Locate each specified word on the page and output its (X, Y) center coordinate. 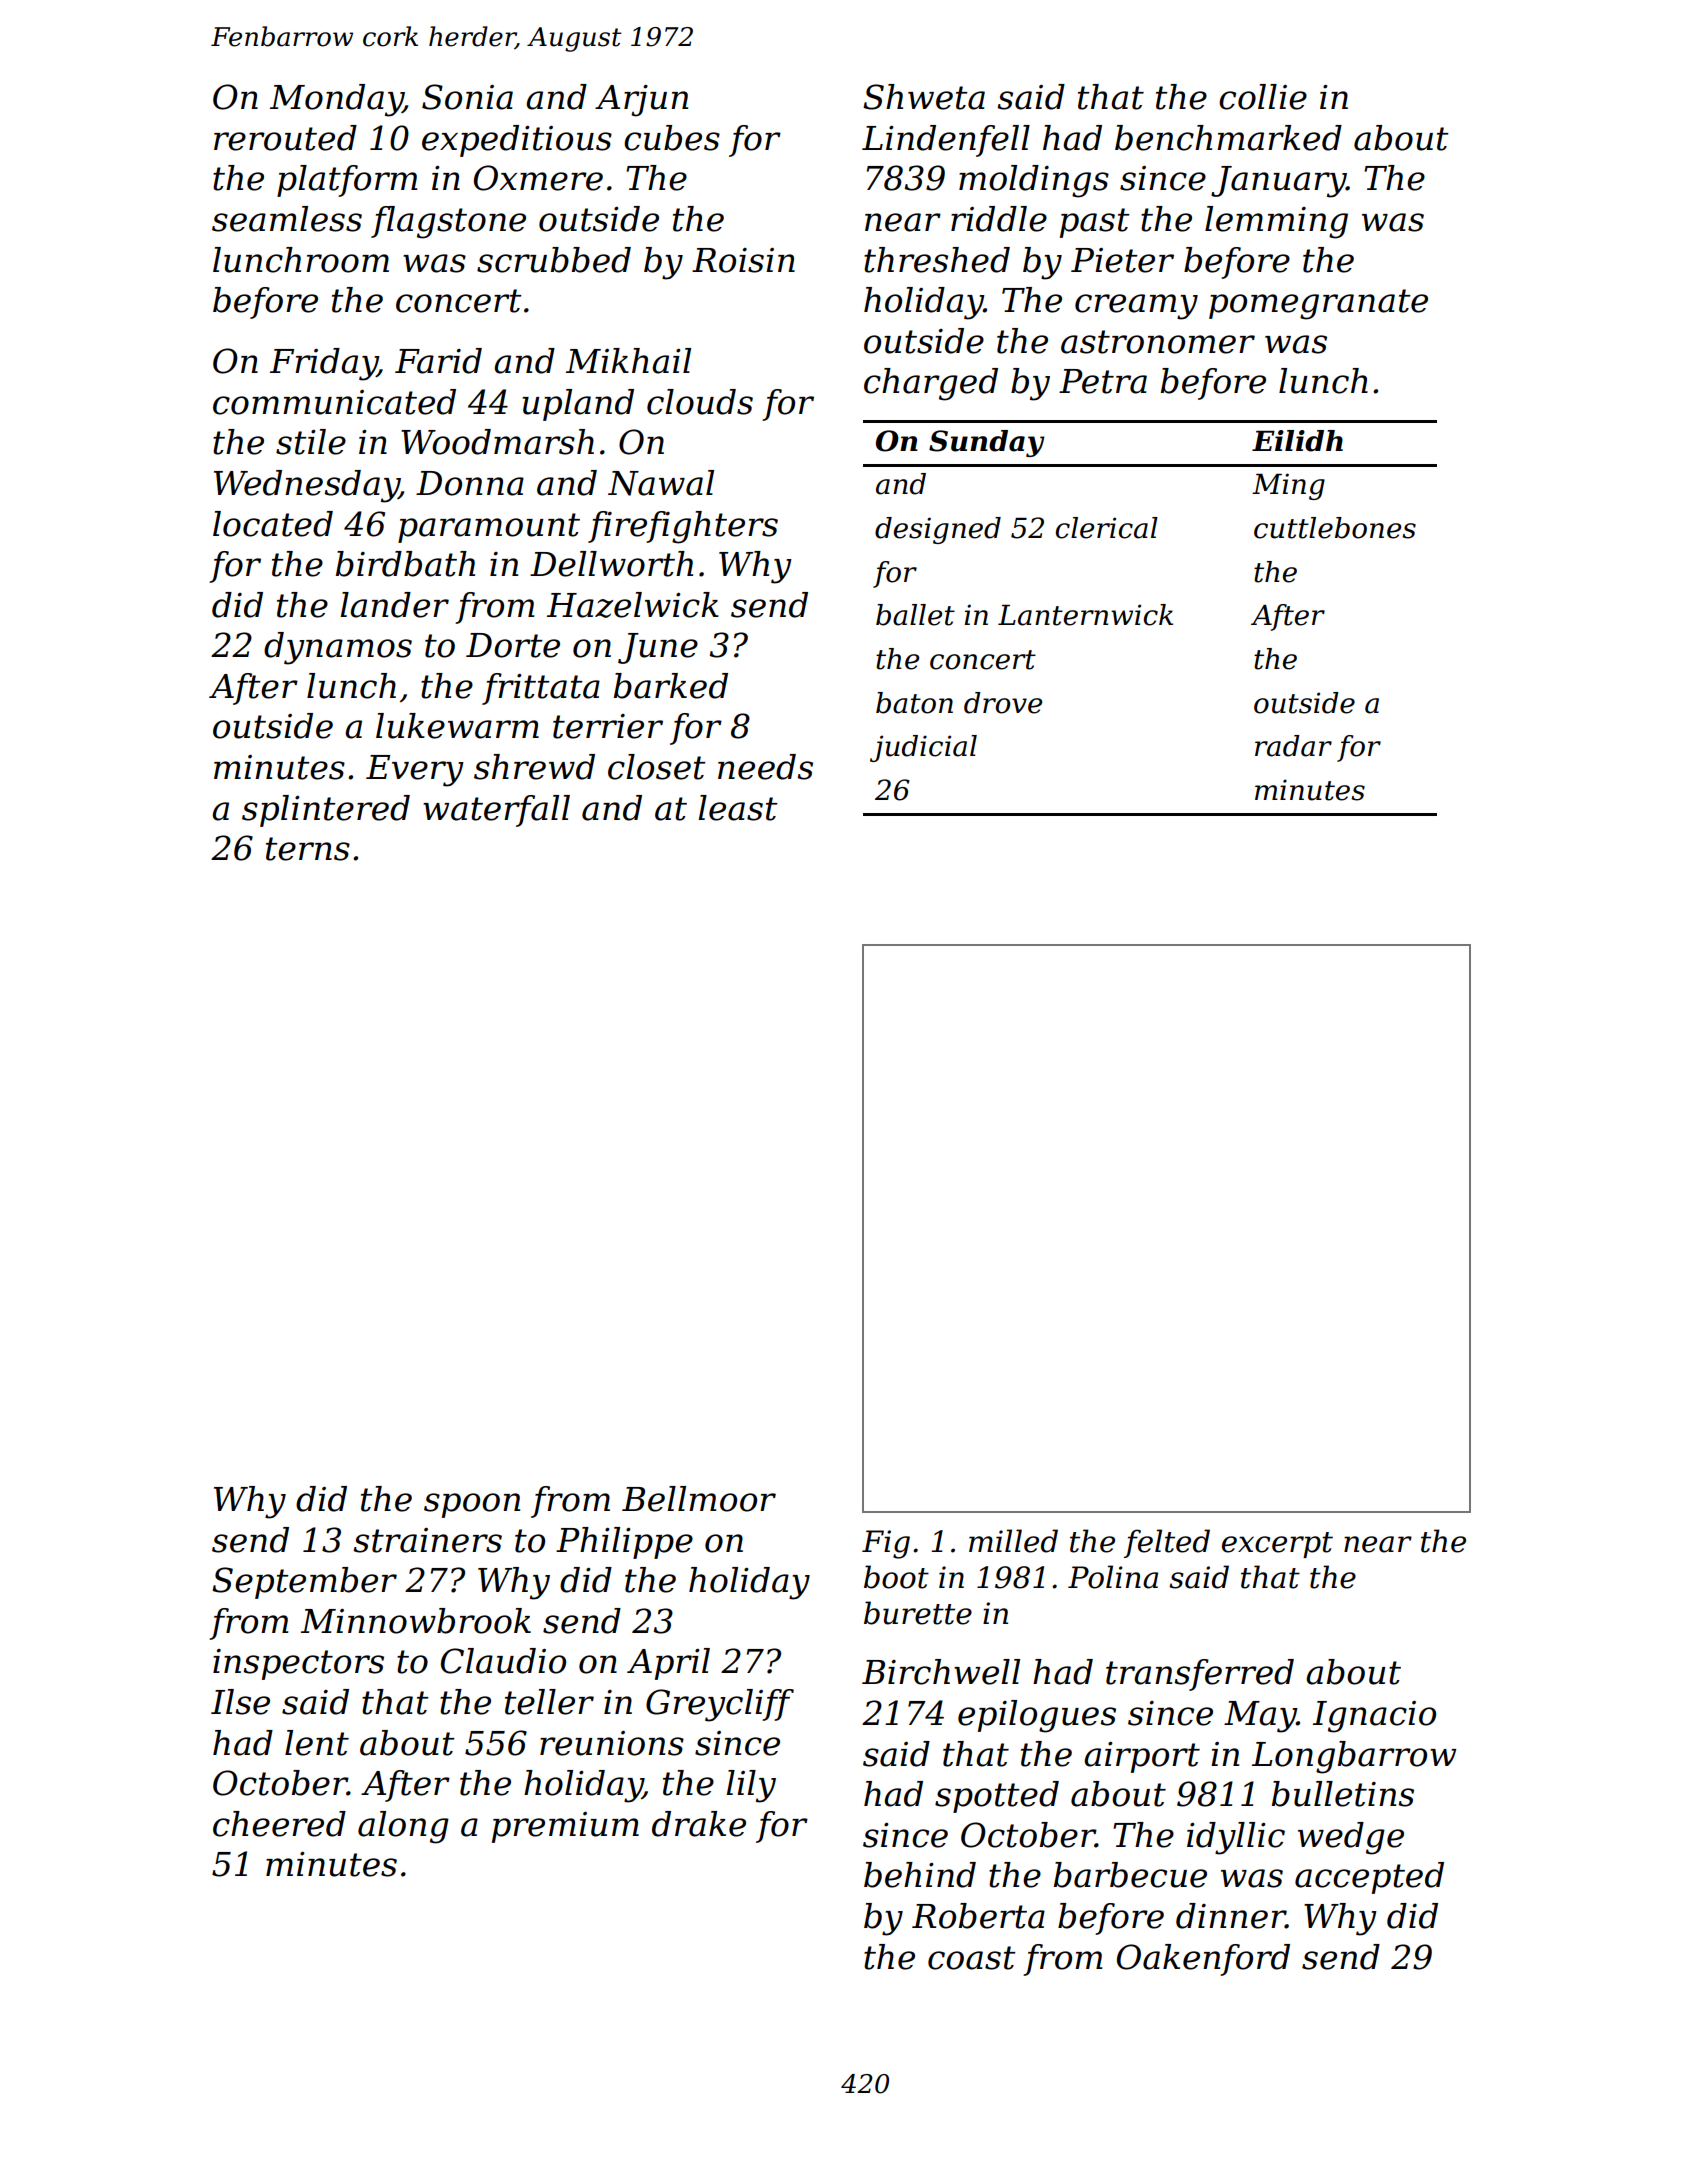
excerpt (1277, 1545)
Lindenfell (946, 141)
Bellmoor (699, 1499)
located (273, 524)
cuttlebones (1335, 528)
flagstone (448, 222)
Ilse (240, 1702)
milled (1013, 1541)
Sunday (987, 443)
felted (1167, 1543)
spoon (472, 1505)
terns (308, 849)
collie (1263, 97)
